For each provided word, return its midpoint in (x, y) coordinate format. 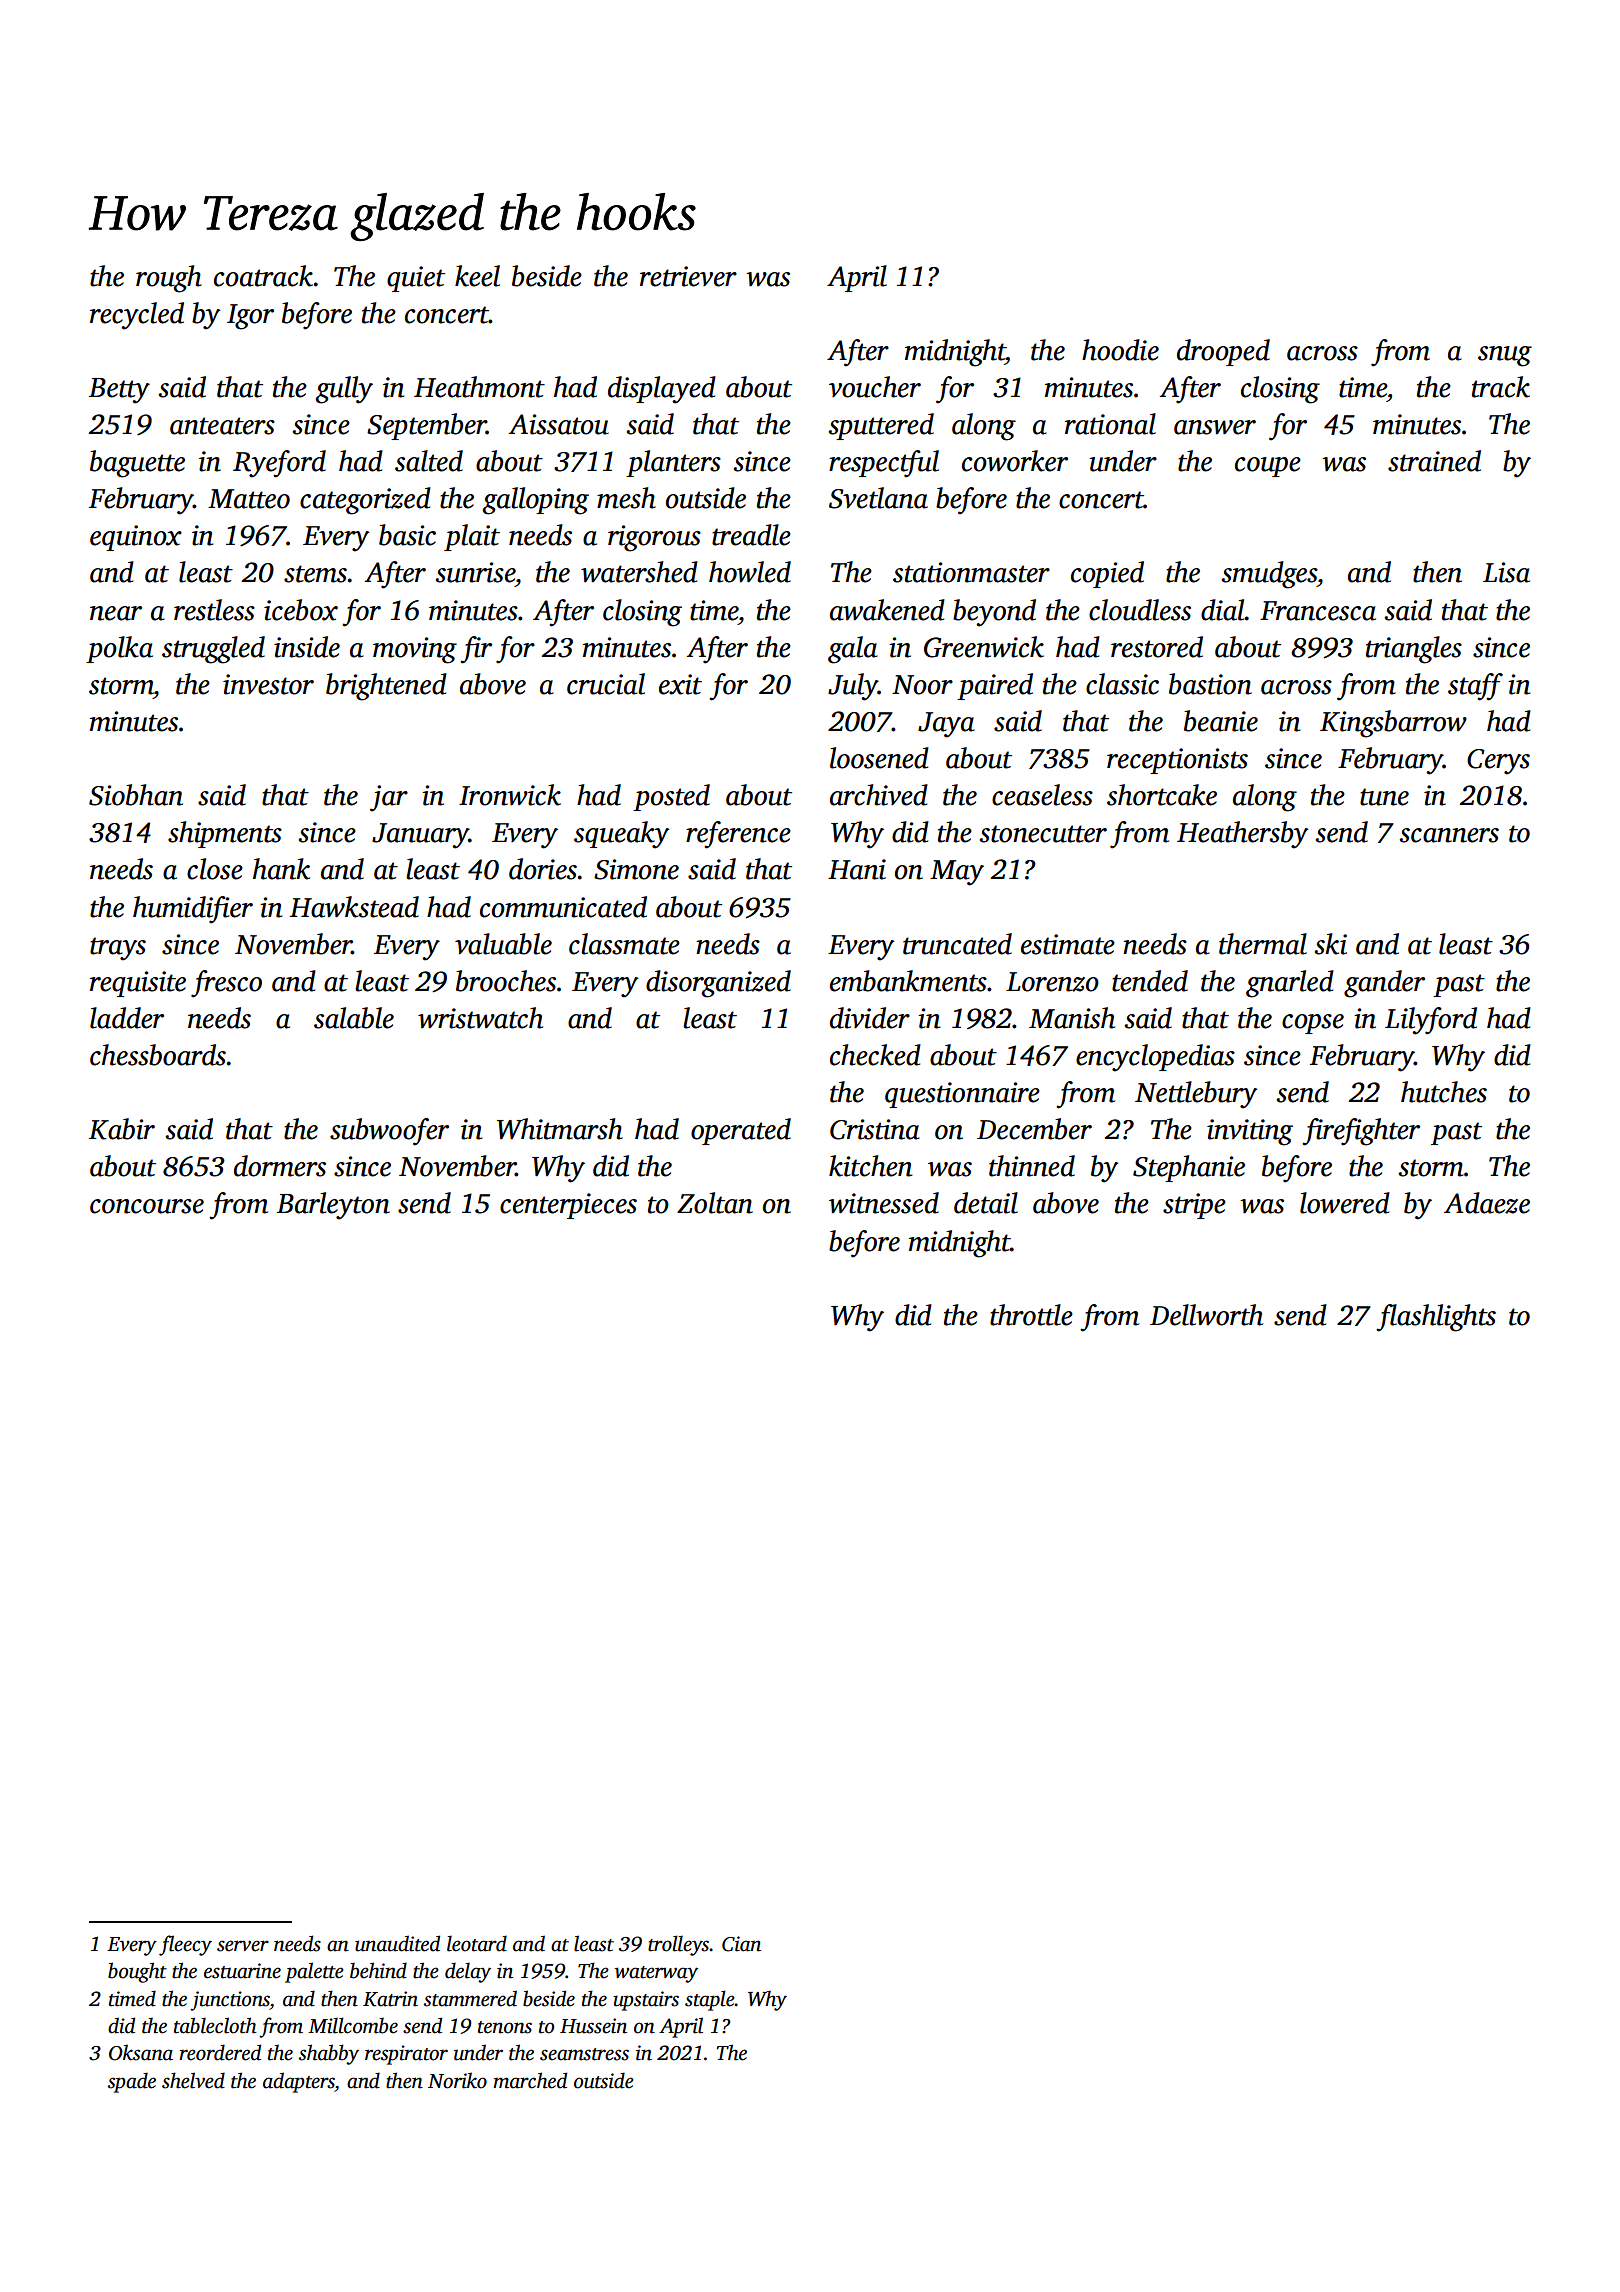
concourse (147, 1206)
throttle (1031, 1315)
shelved (193, 2080)
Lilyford (1431, 1021)
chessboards (158, 1055)
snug (1505, 356)
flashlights (1436, 1318)
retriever (688, 276)
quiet (416, 279)
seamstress (584, 2054)
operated (741, 1131)
